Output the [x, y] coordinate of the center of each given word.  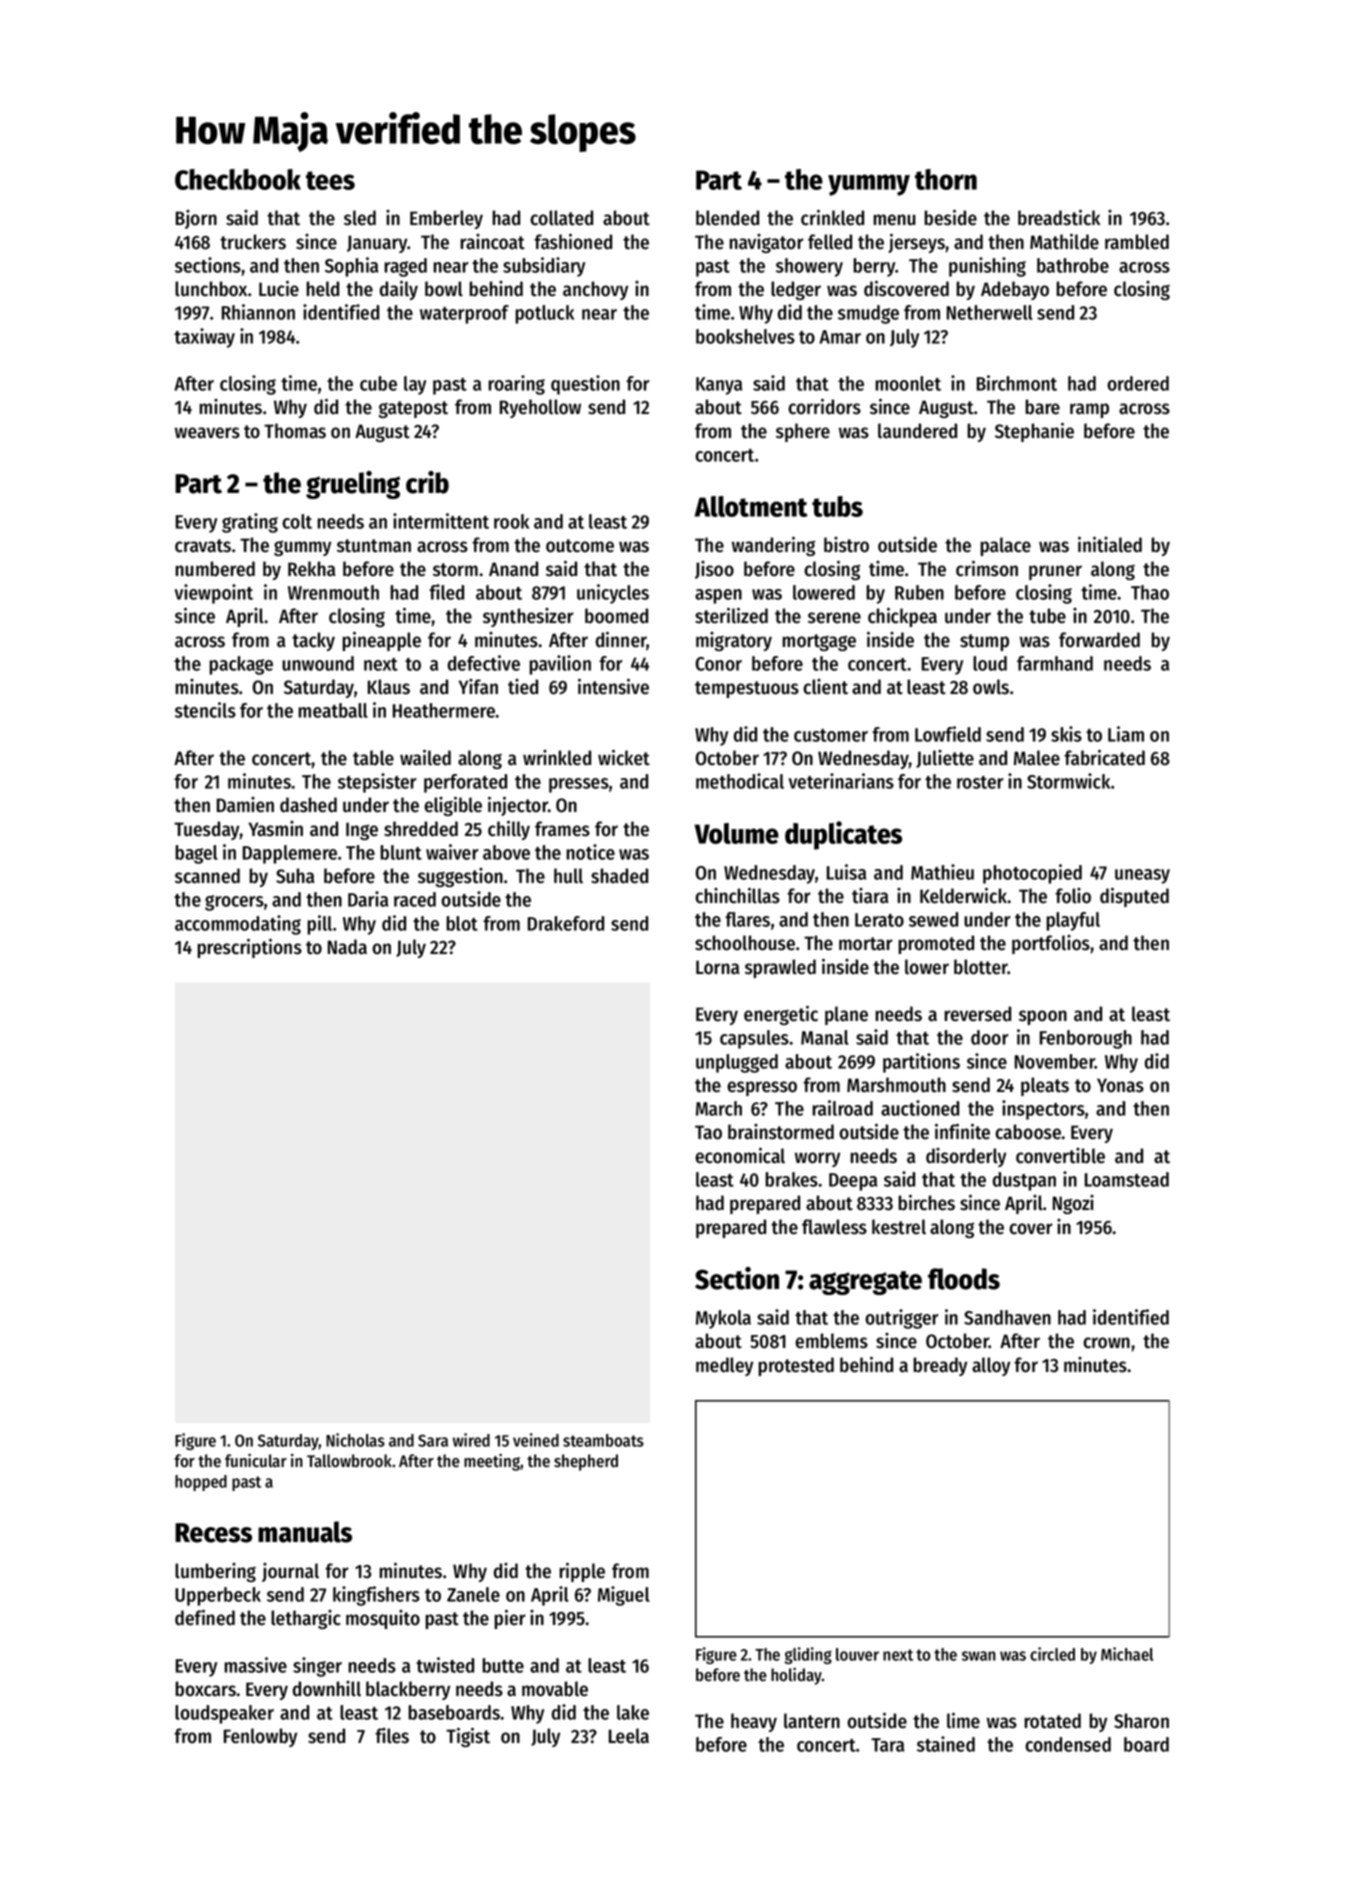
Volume [736, 833]
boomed [616, 616]
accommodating [238, 925]
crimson [987, 568]
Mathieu [942, 872]
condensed [1068, 1744]
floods [964, 1279]
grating [250, 523]
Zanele [473, 1594]
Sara [433, 1440]
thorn [946, 179]
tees [330, 180]
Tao [708, 1132]
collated [561, 218]
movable [555, 1689]
